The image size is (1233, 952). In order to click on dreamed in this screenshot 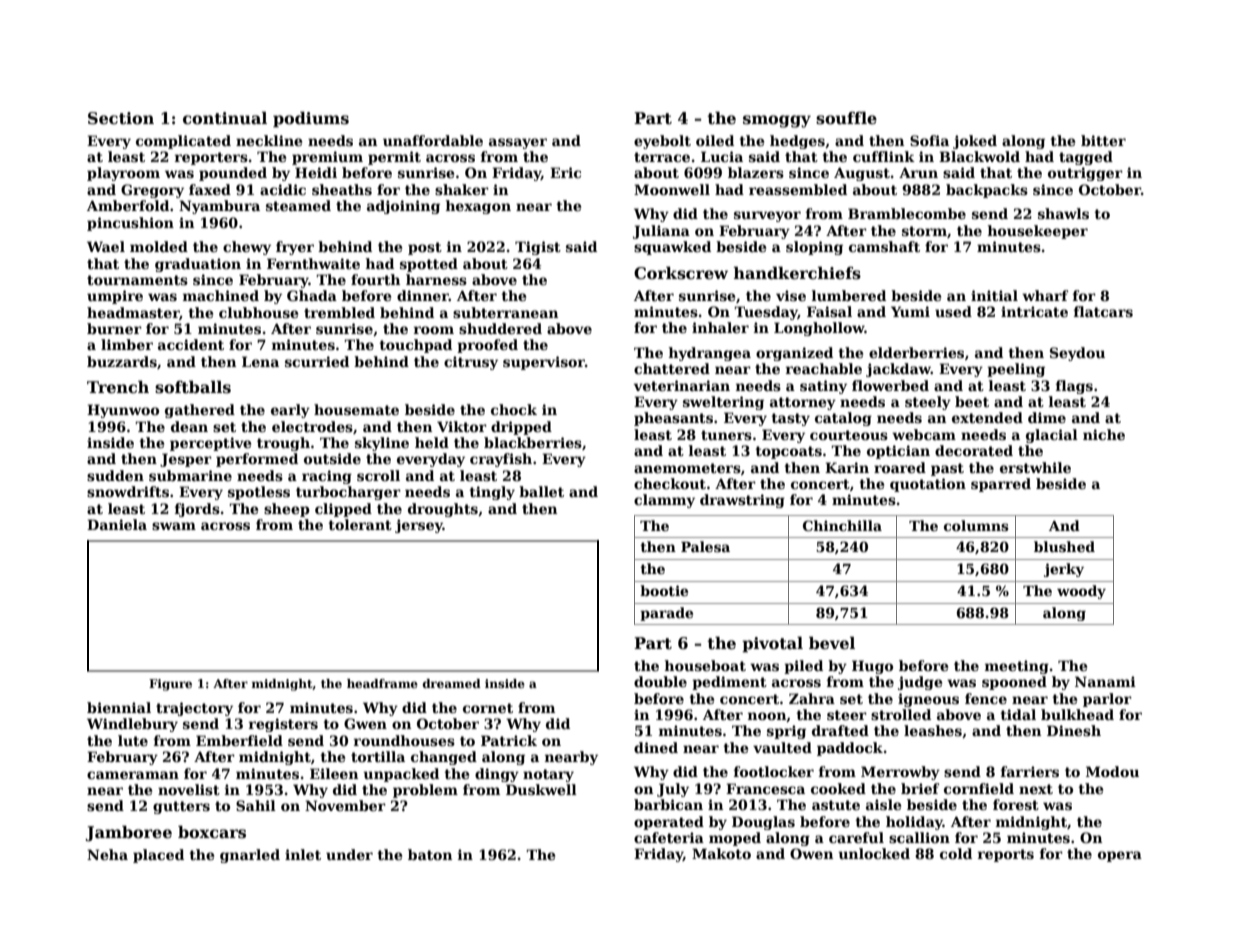, I will do `click(451, 683)`.
